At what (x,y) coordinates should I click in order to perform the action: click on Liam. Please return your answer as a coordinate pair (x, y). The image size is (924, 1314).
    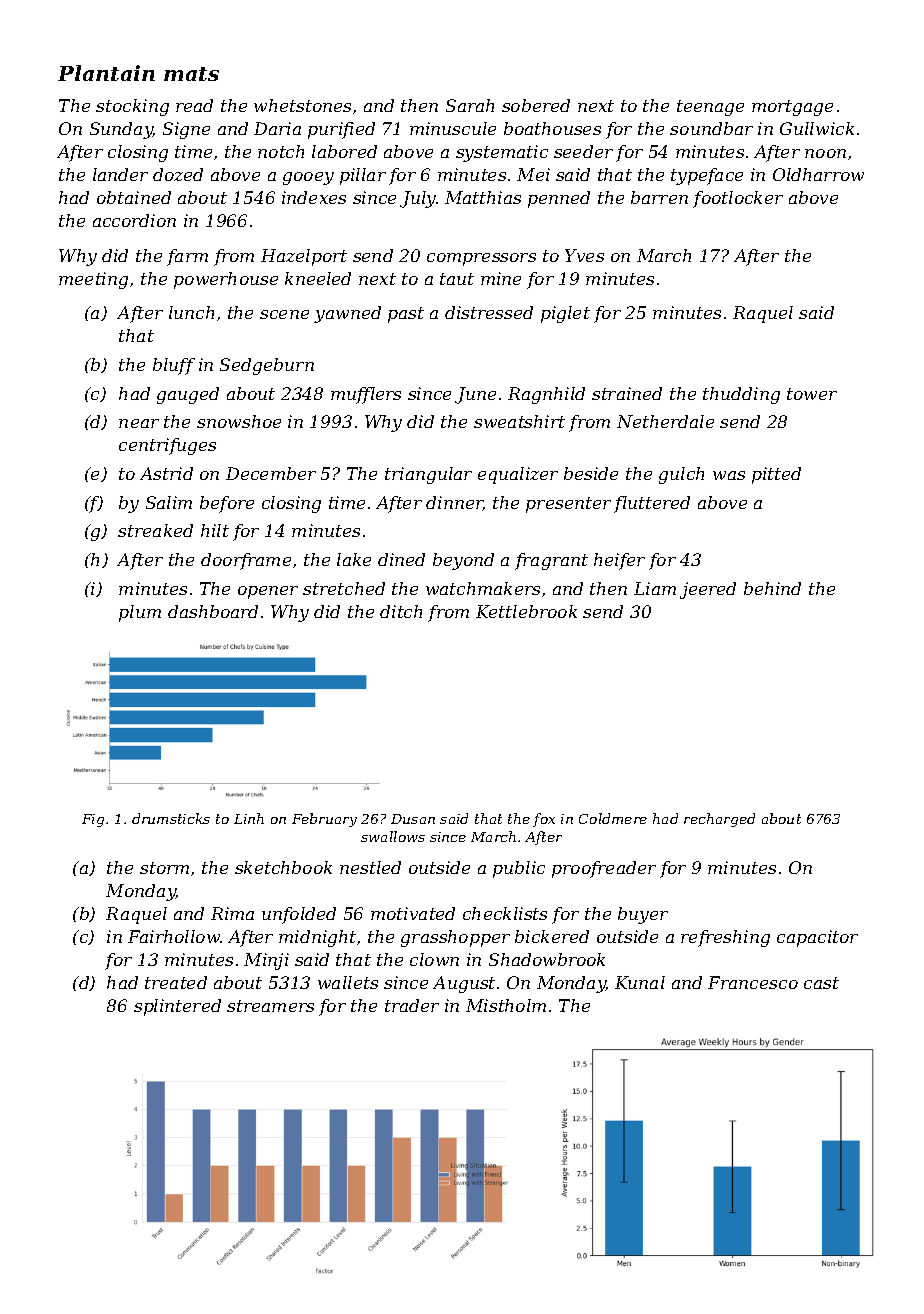
    Looking at the image, I should click on (655, 588).
